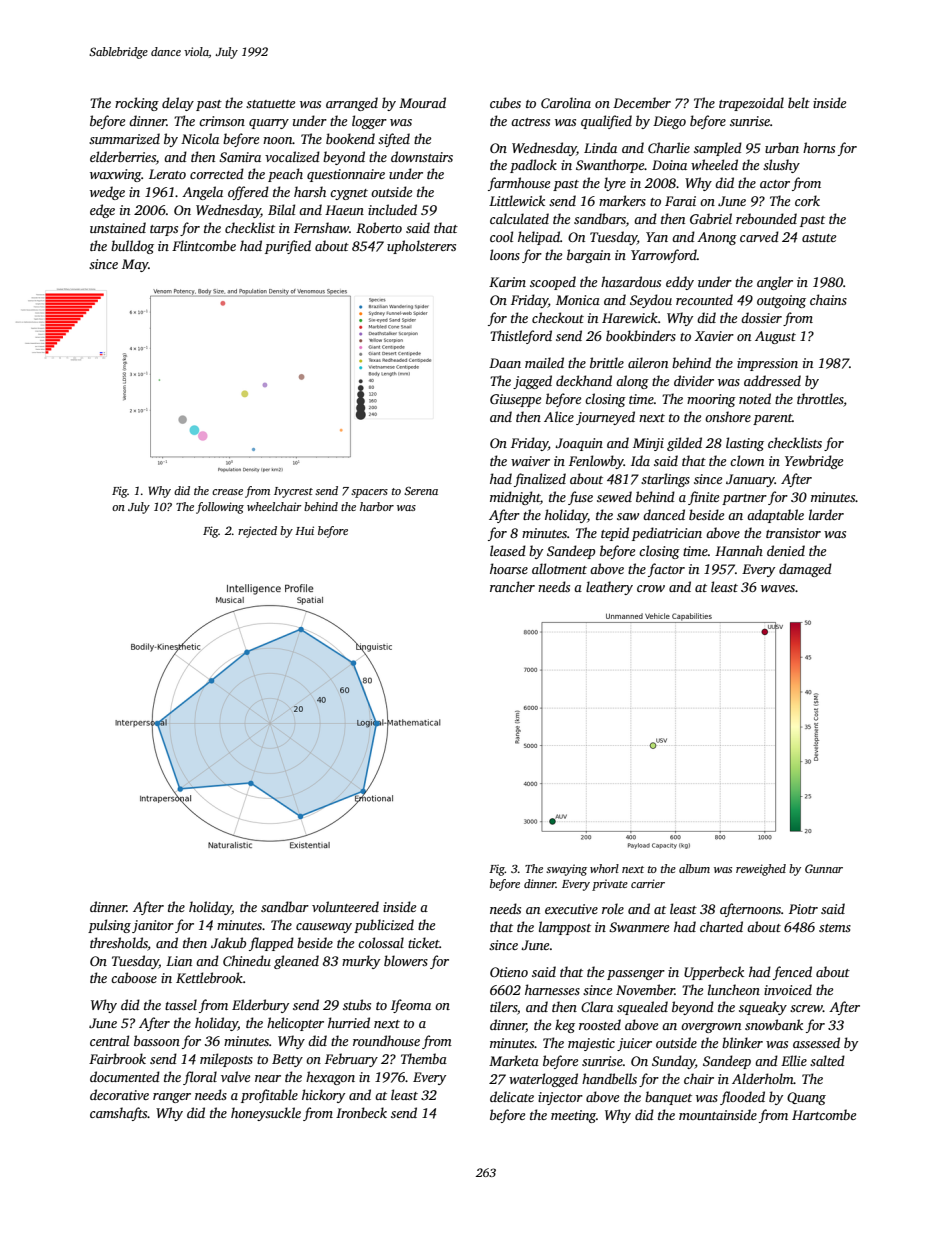 This screenshot has height=1233, width=952. What do you see at coordinates (132, 247) in the screenshot?
I see `bulldog` at bounding box center [132, 247].
